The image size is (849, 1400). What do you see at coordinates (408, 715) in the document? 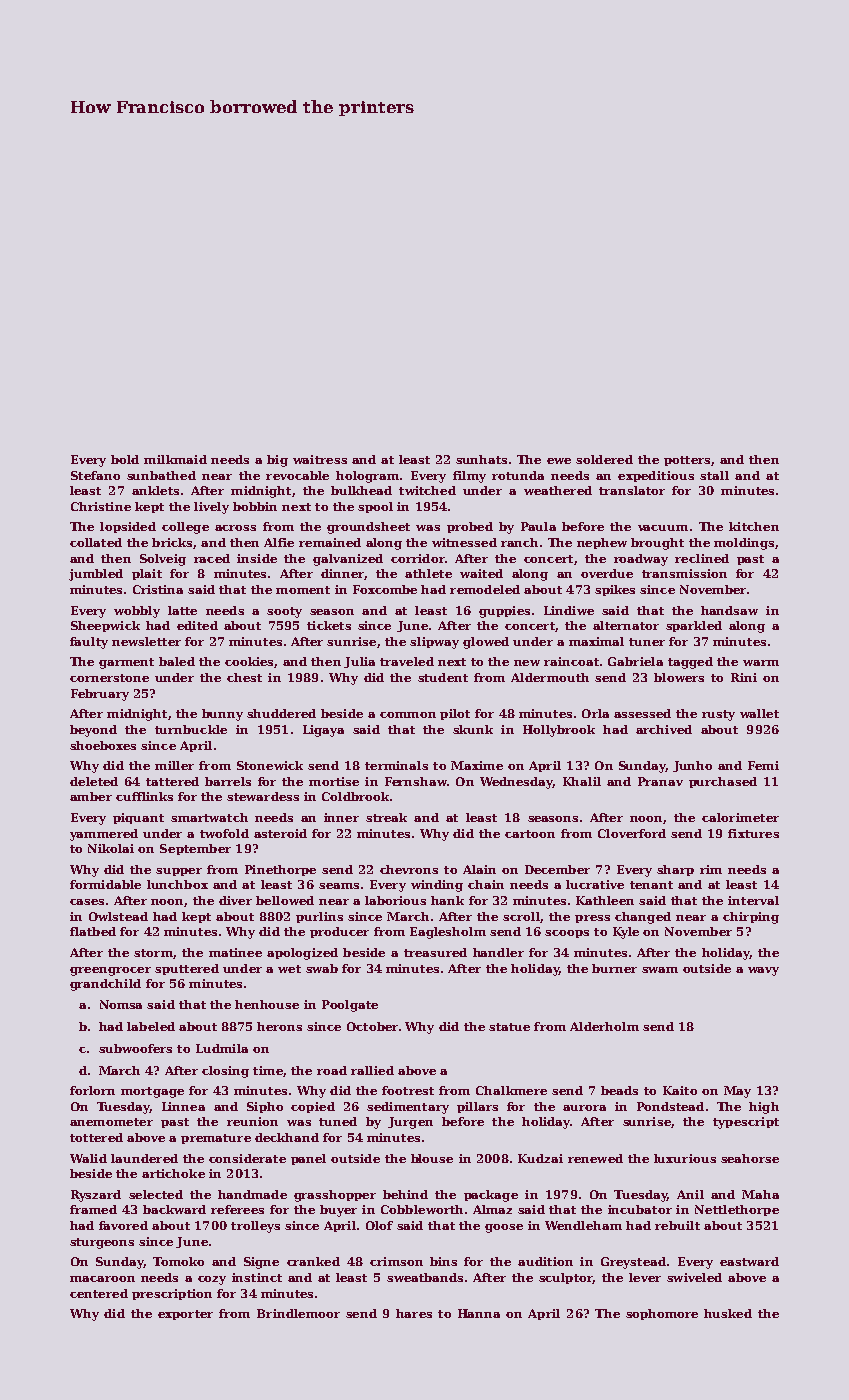
I see `common` at bounding box center [408, 715].
